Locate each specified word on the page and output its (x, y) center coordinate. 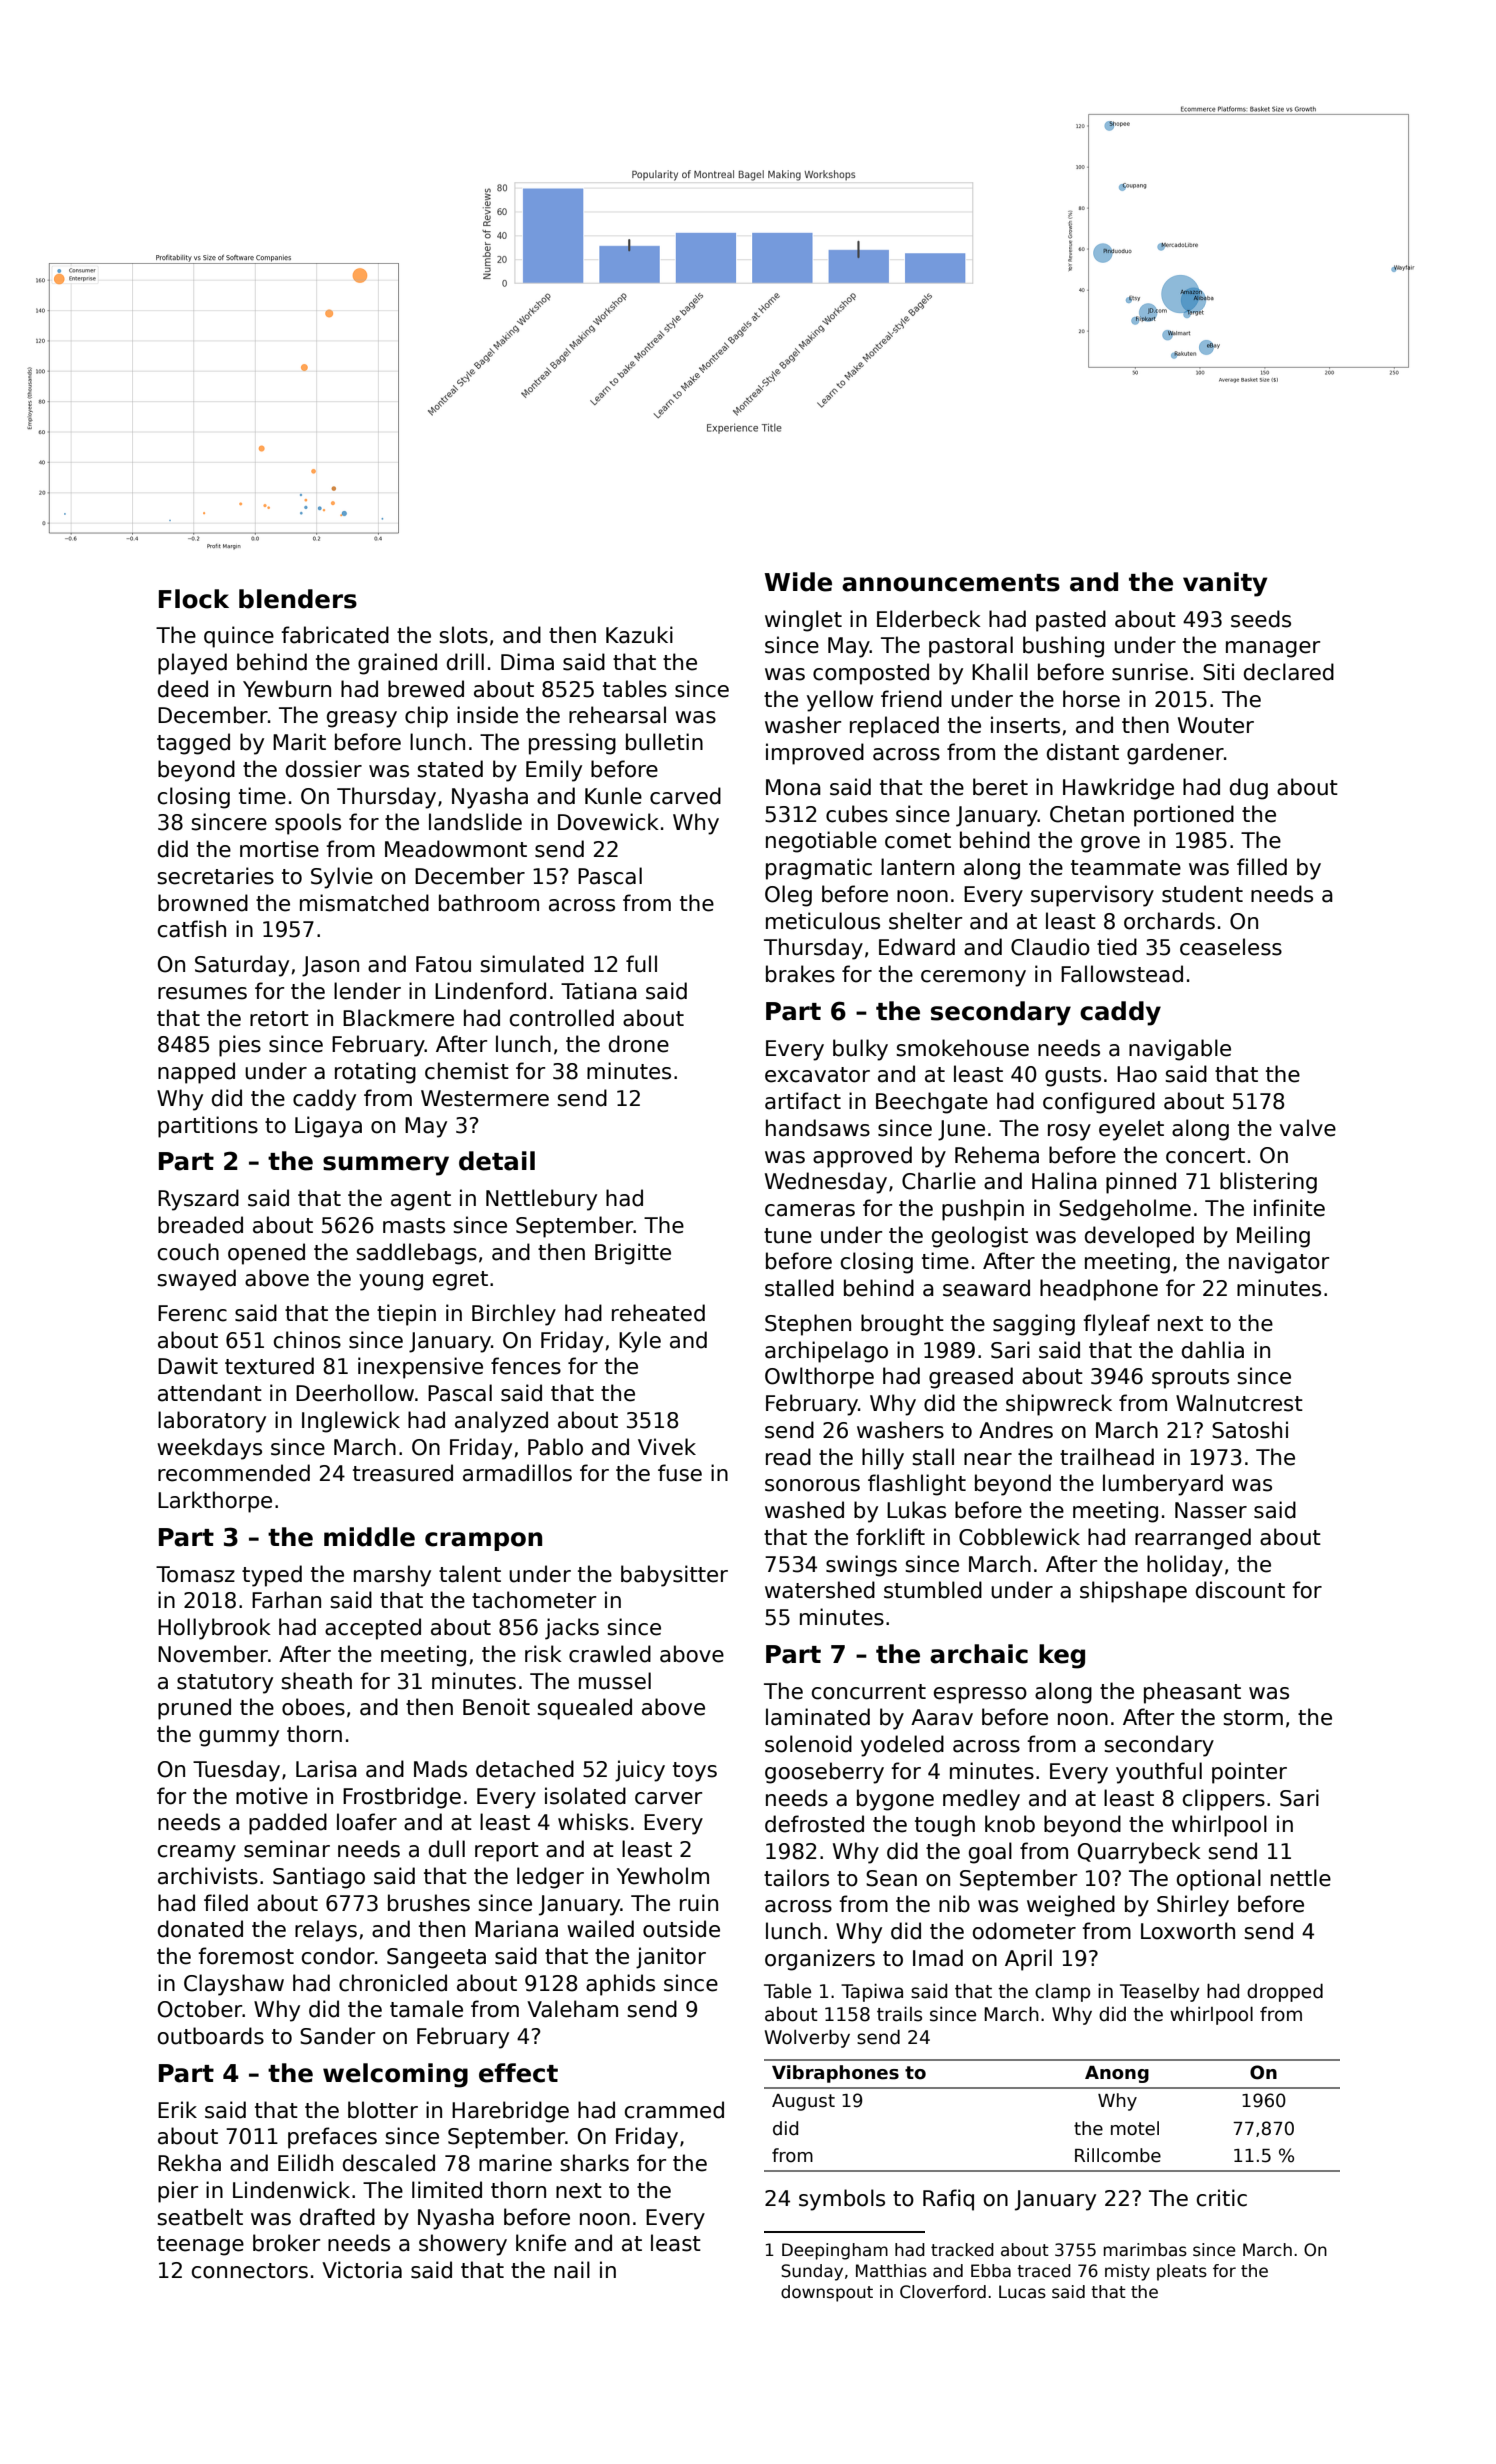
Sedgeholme (1125, 1210)
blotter (383, 2110)
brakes (800, 974)
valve (1308, 1128)
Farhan (286, 1600)
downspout (827, 2293)
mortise (279, 849)
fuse (680, 1473)
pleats (1182, 2272)
